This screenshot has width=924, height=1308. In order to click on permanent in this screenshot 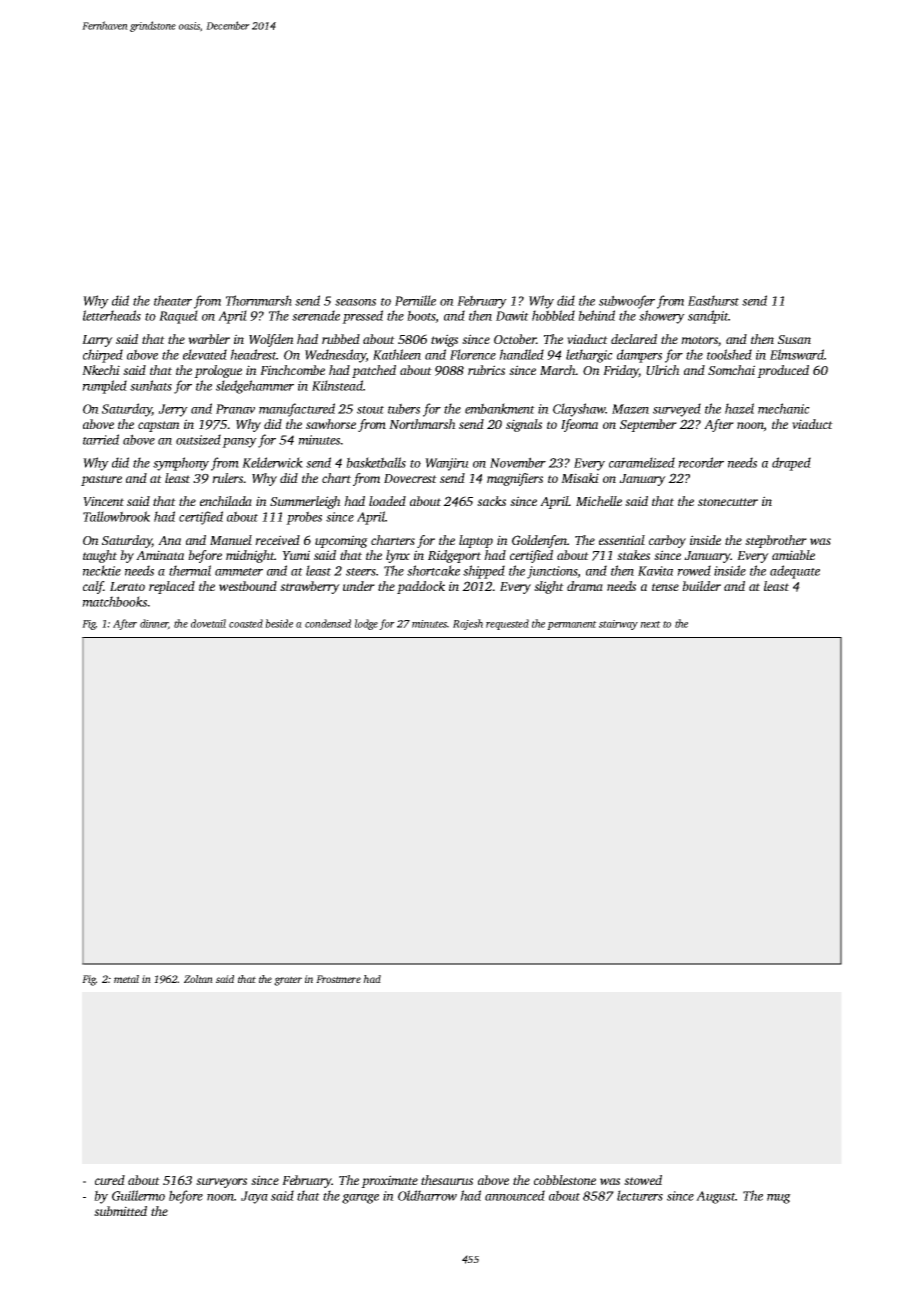, I will do `click(572, 625)`.
